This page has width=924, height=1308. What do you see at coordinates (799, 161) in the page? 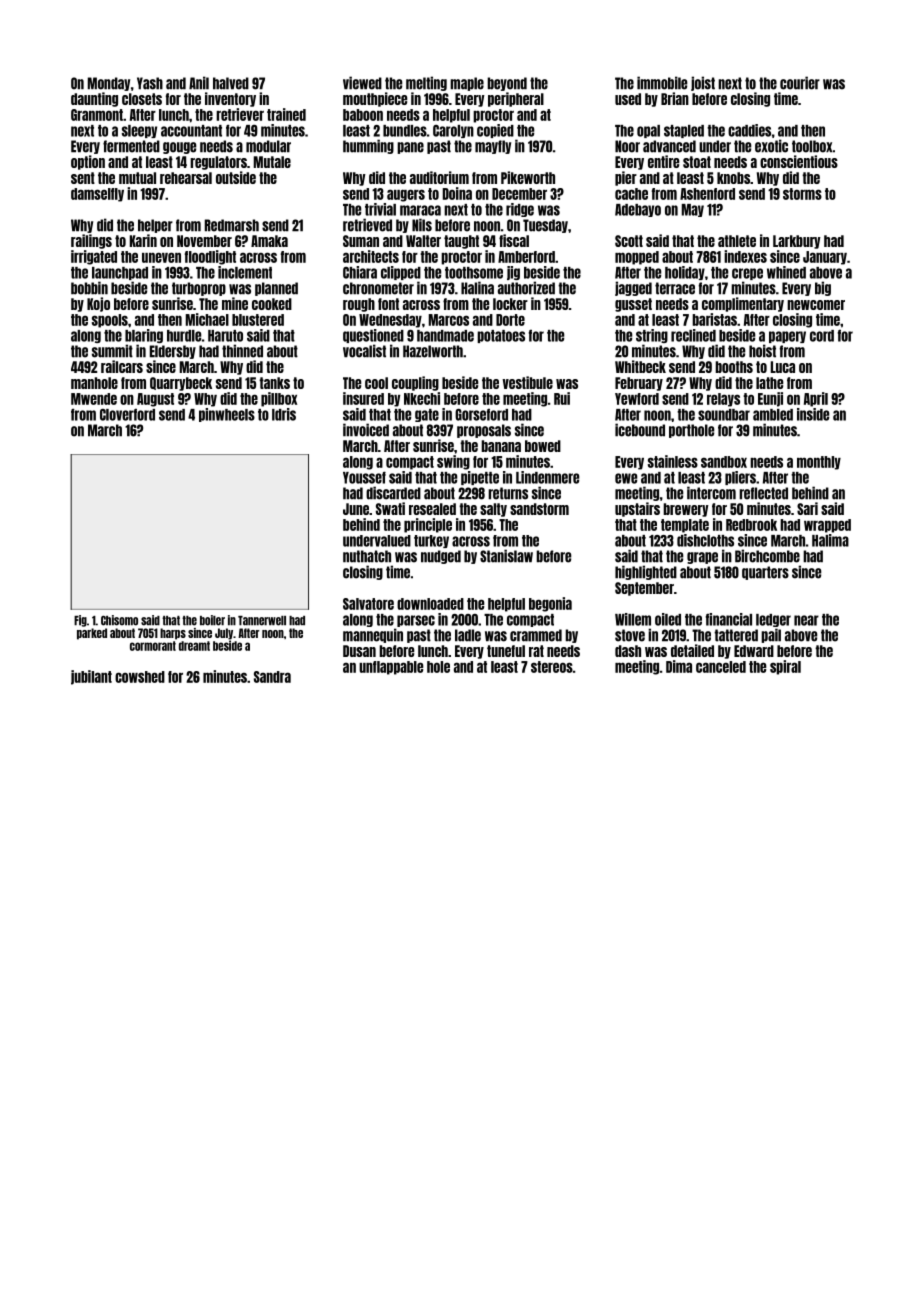
I see `conscientious` at bounding box center [799, 161].
